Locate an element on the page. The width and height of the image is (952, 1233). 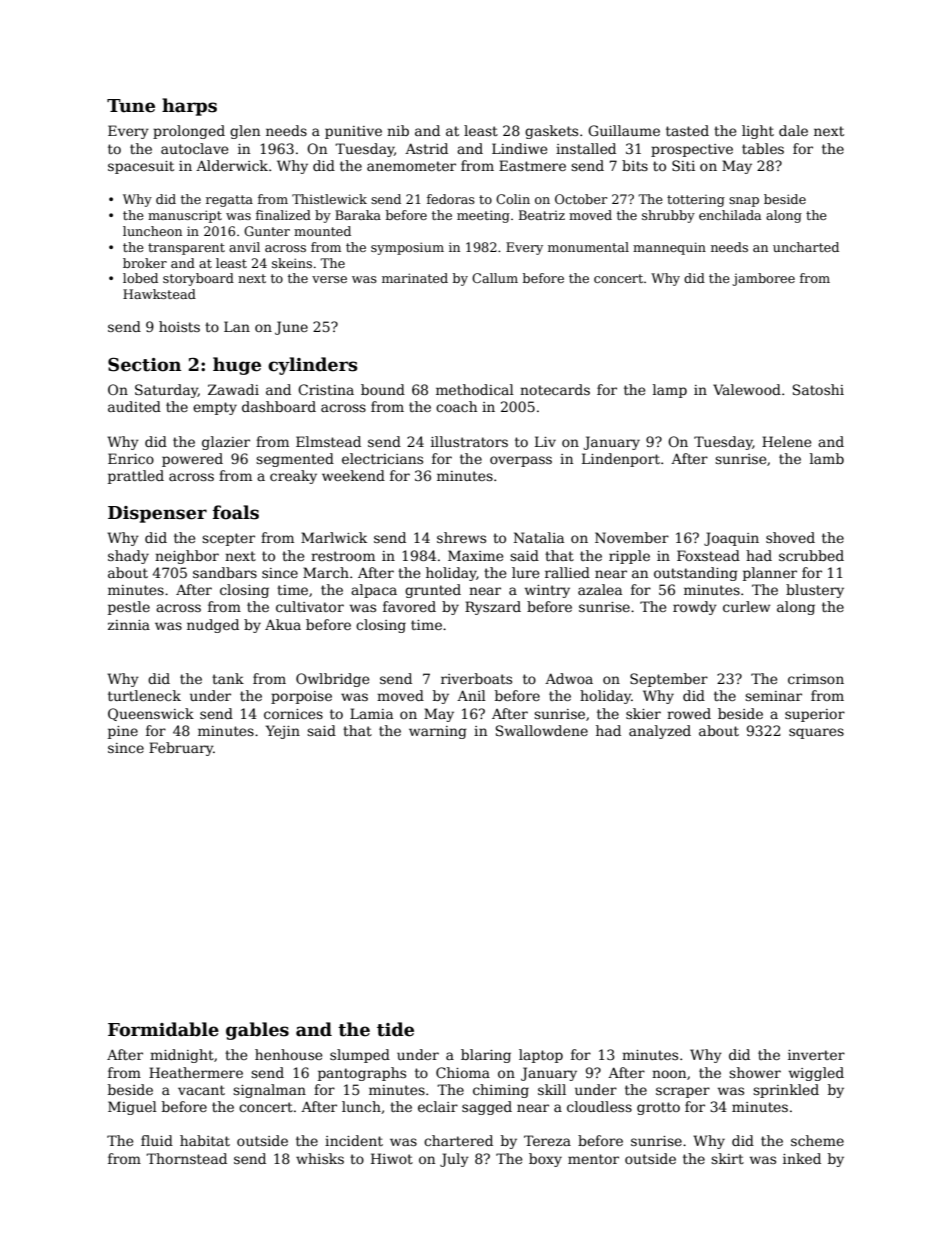
Astrid is located at coordinates (426, 148).
